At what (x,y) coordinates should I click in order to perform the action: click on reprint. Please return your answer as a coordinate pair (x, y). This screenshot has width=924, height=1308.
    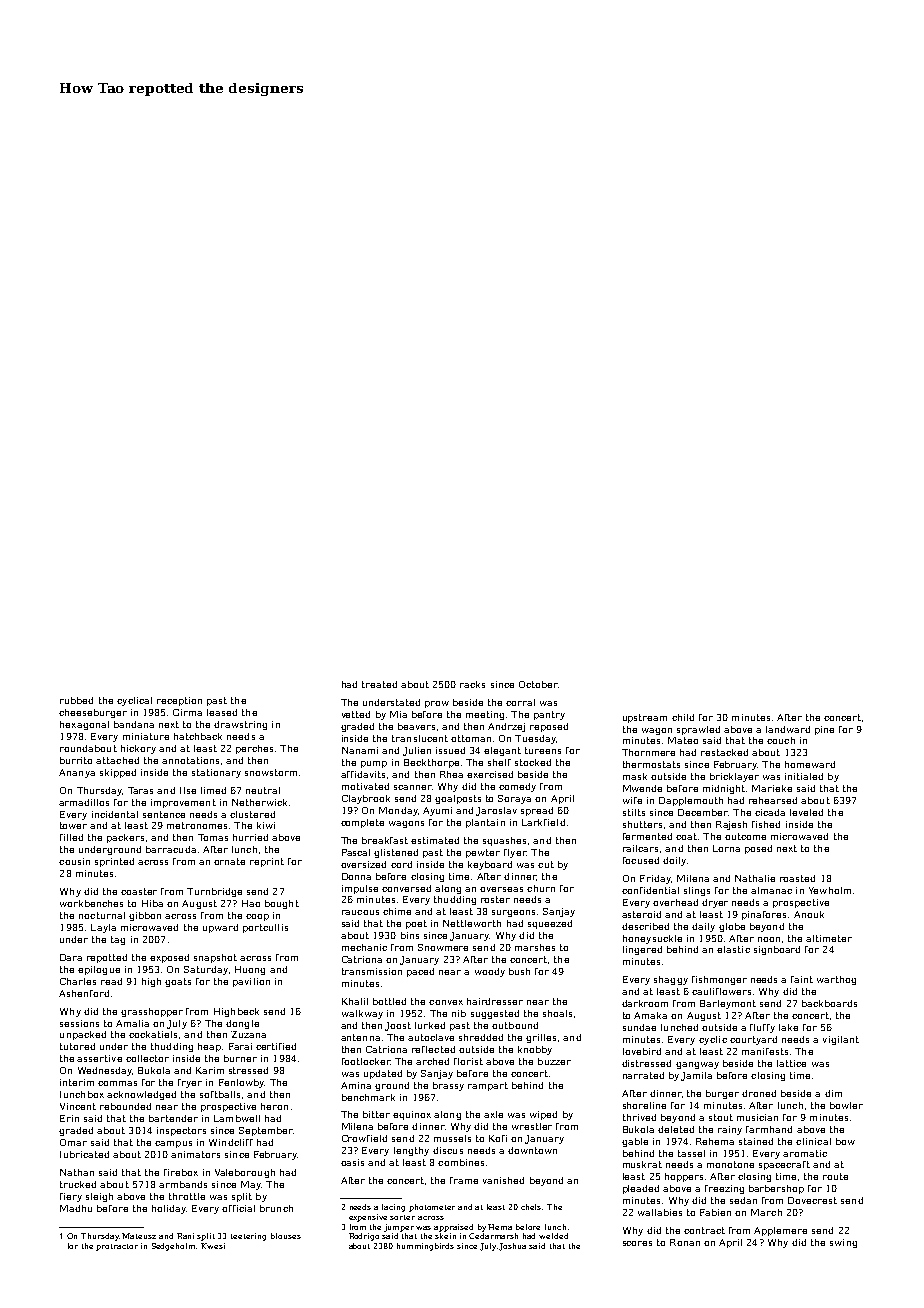
    Looking at the image, I should click on (267, 862).
